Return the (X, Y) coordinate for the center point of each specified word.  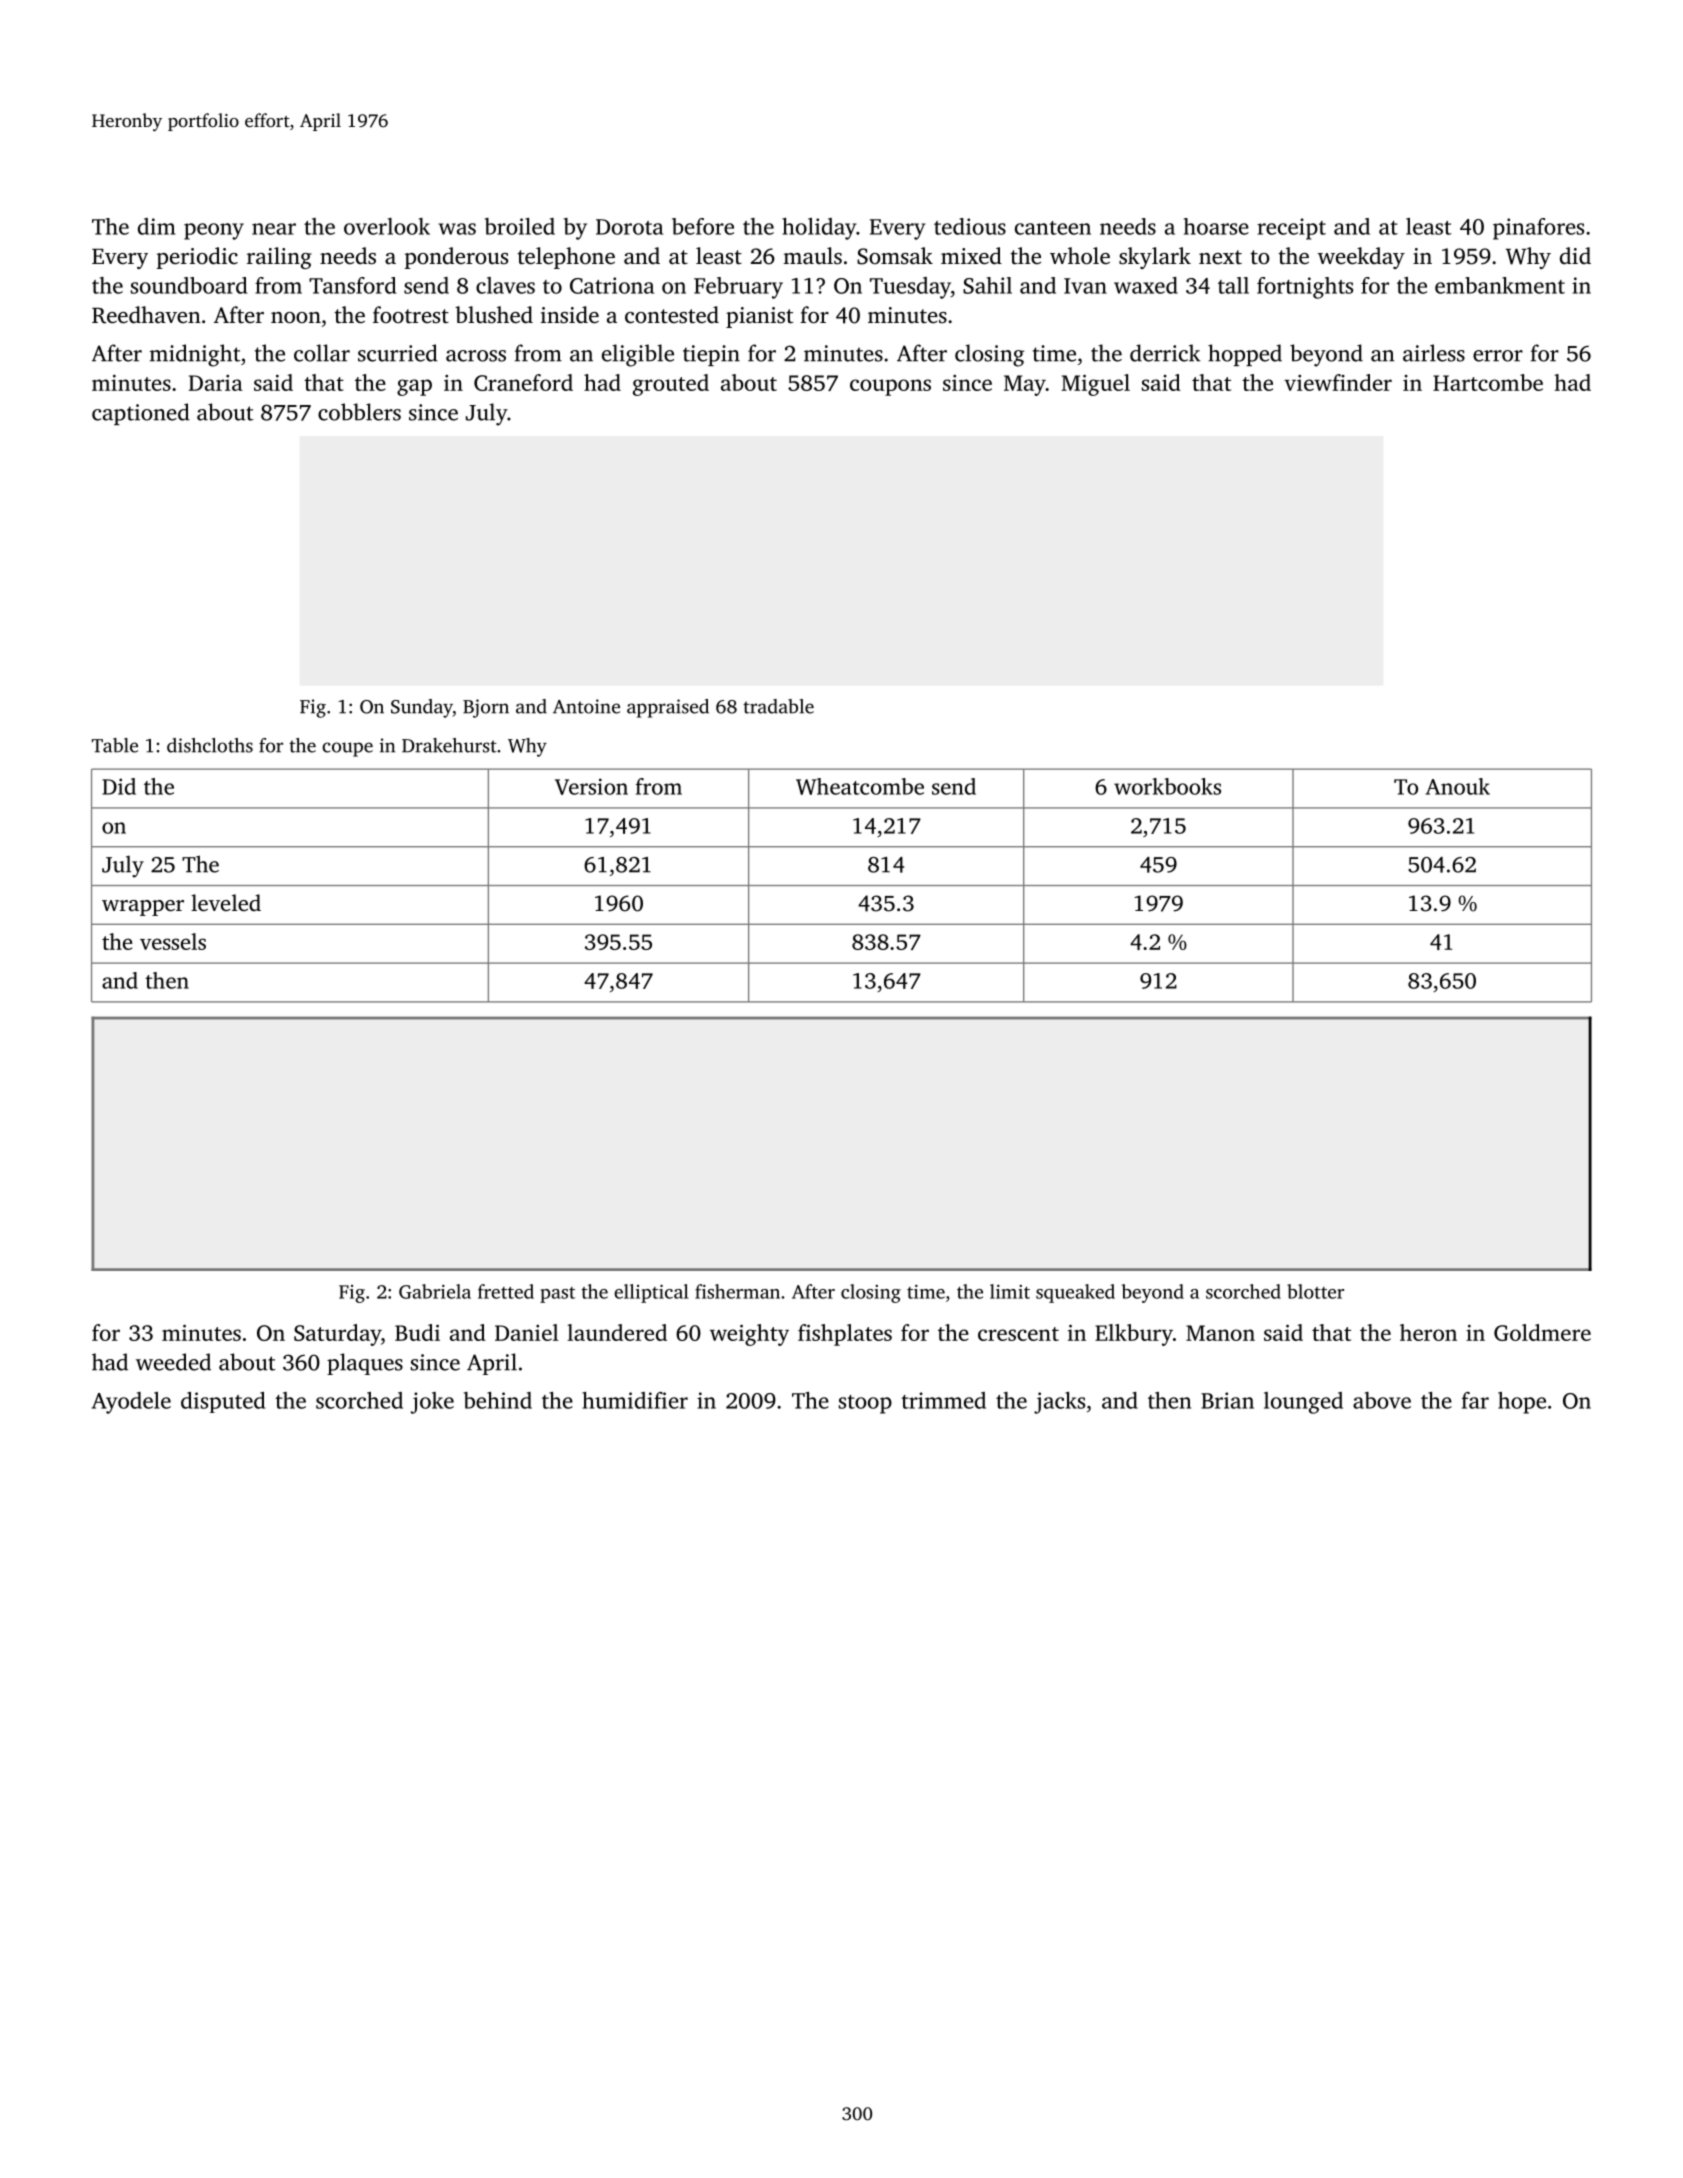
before (703, 226)
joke (432, 1403)
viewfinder (1338, 382)
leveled (226, 903)
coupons (890, 387)
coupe (347, 749)
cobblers (359, 412)
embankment (1500, 285)
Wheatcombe (860, 786)
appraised (668, 708)
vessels (173, 941)
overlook (387, 226)
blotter (1315, 1291)
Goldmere (1542, 1332)
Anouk (1458, 786)
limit (1010, 1291)
